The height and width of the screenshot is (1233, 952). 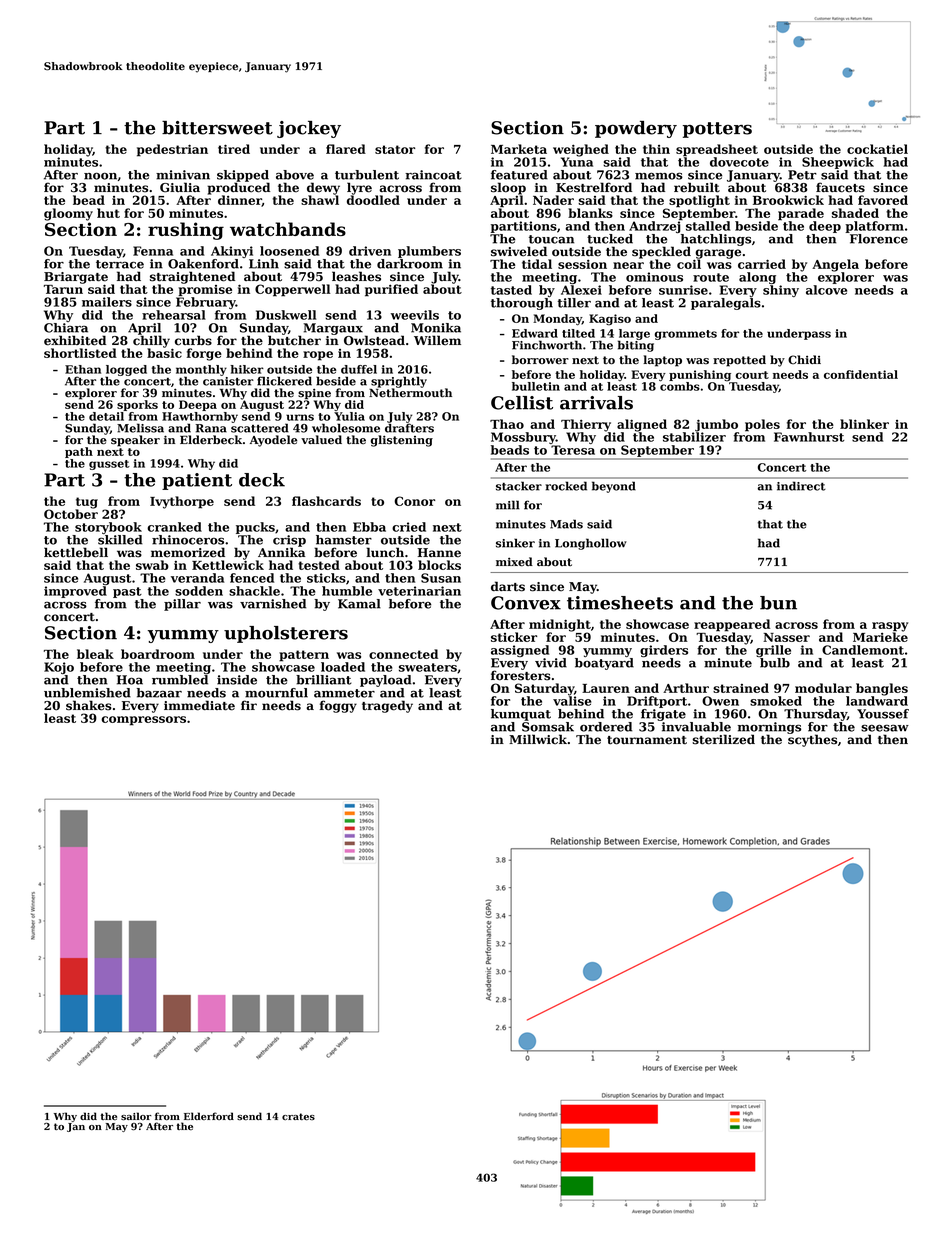 What do you see at coordinates (136, 1116) in the screenshot?
I see `sailor` at bounding box center [136, 1116].
